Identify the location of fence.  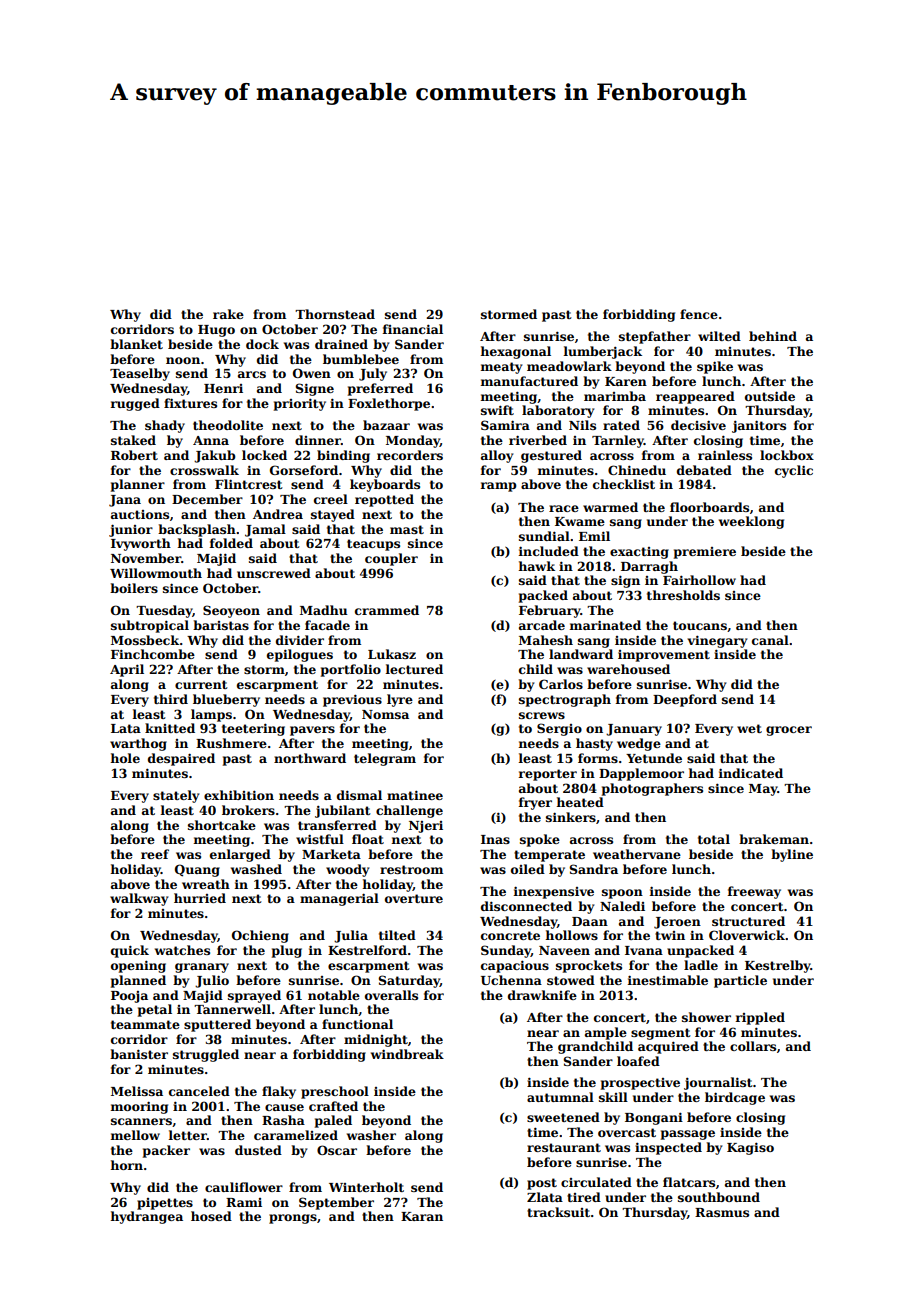
(699, 314).
